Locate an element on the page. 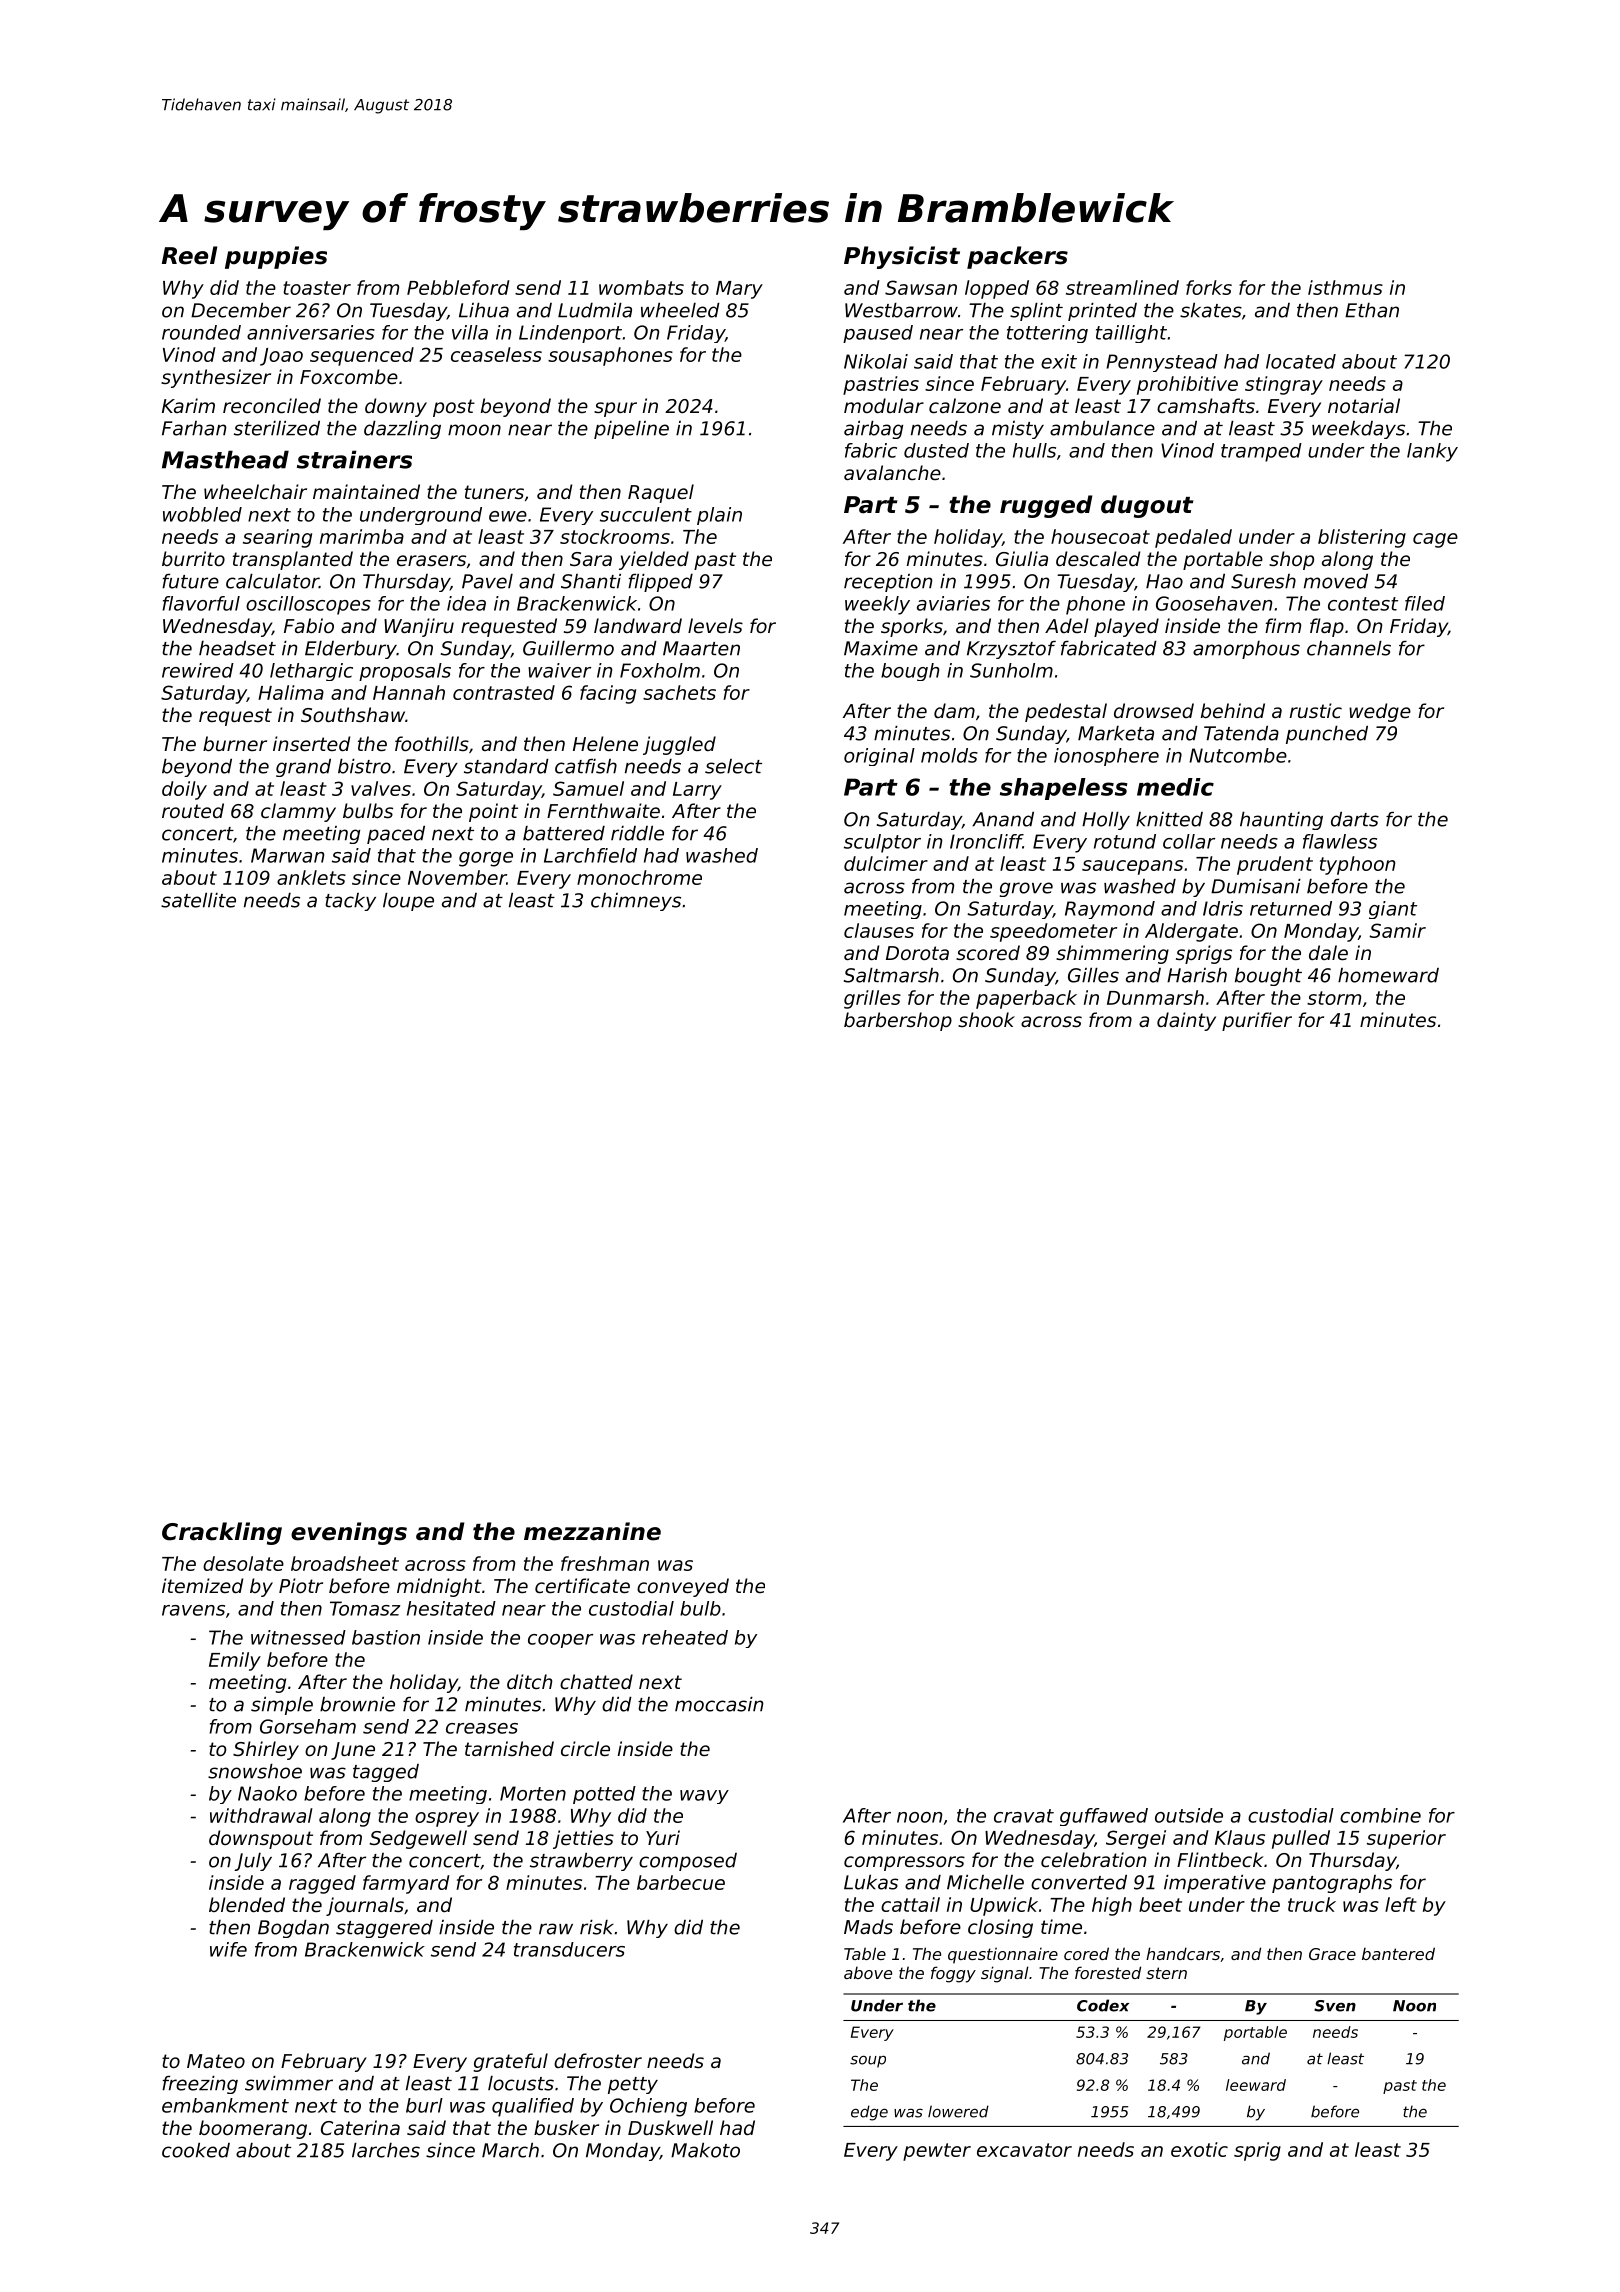 Image resolution: width=1620 pixels, height=2292 pixels. exotic is located at coordinates (1199, 2149).
